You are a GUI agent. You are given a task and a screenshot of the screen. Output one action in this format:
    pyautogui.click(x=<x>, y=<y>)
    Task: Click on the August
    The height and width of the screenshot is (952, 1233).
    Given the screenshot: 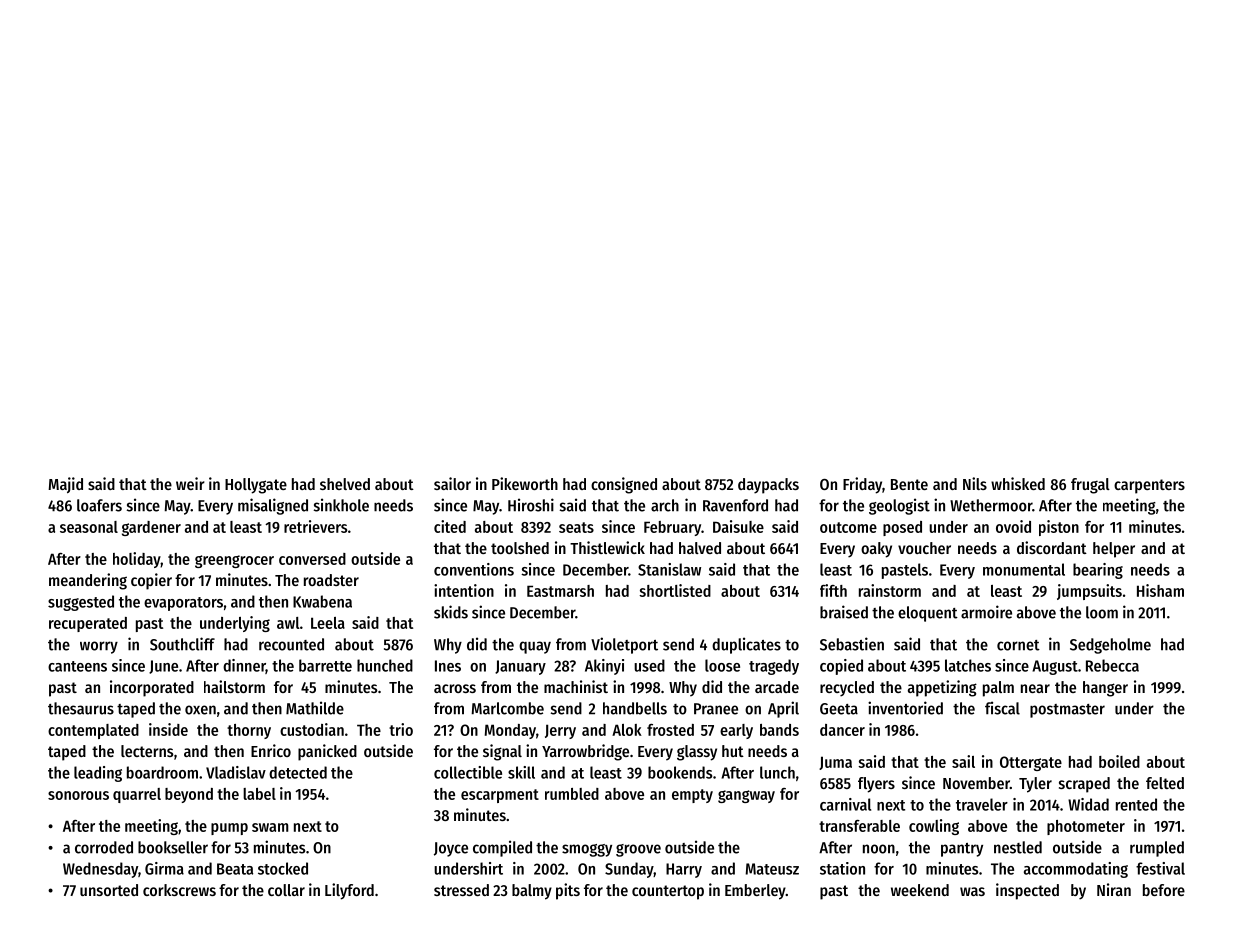 What is the action you would take?
    pyautogui.click(x=1055, y=667)
